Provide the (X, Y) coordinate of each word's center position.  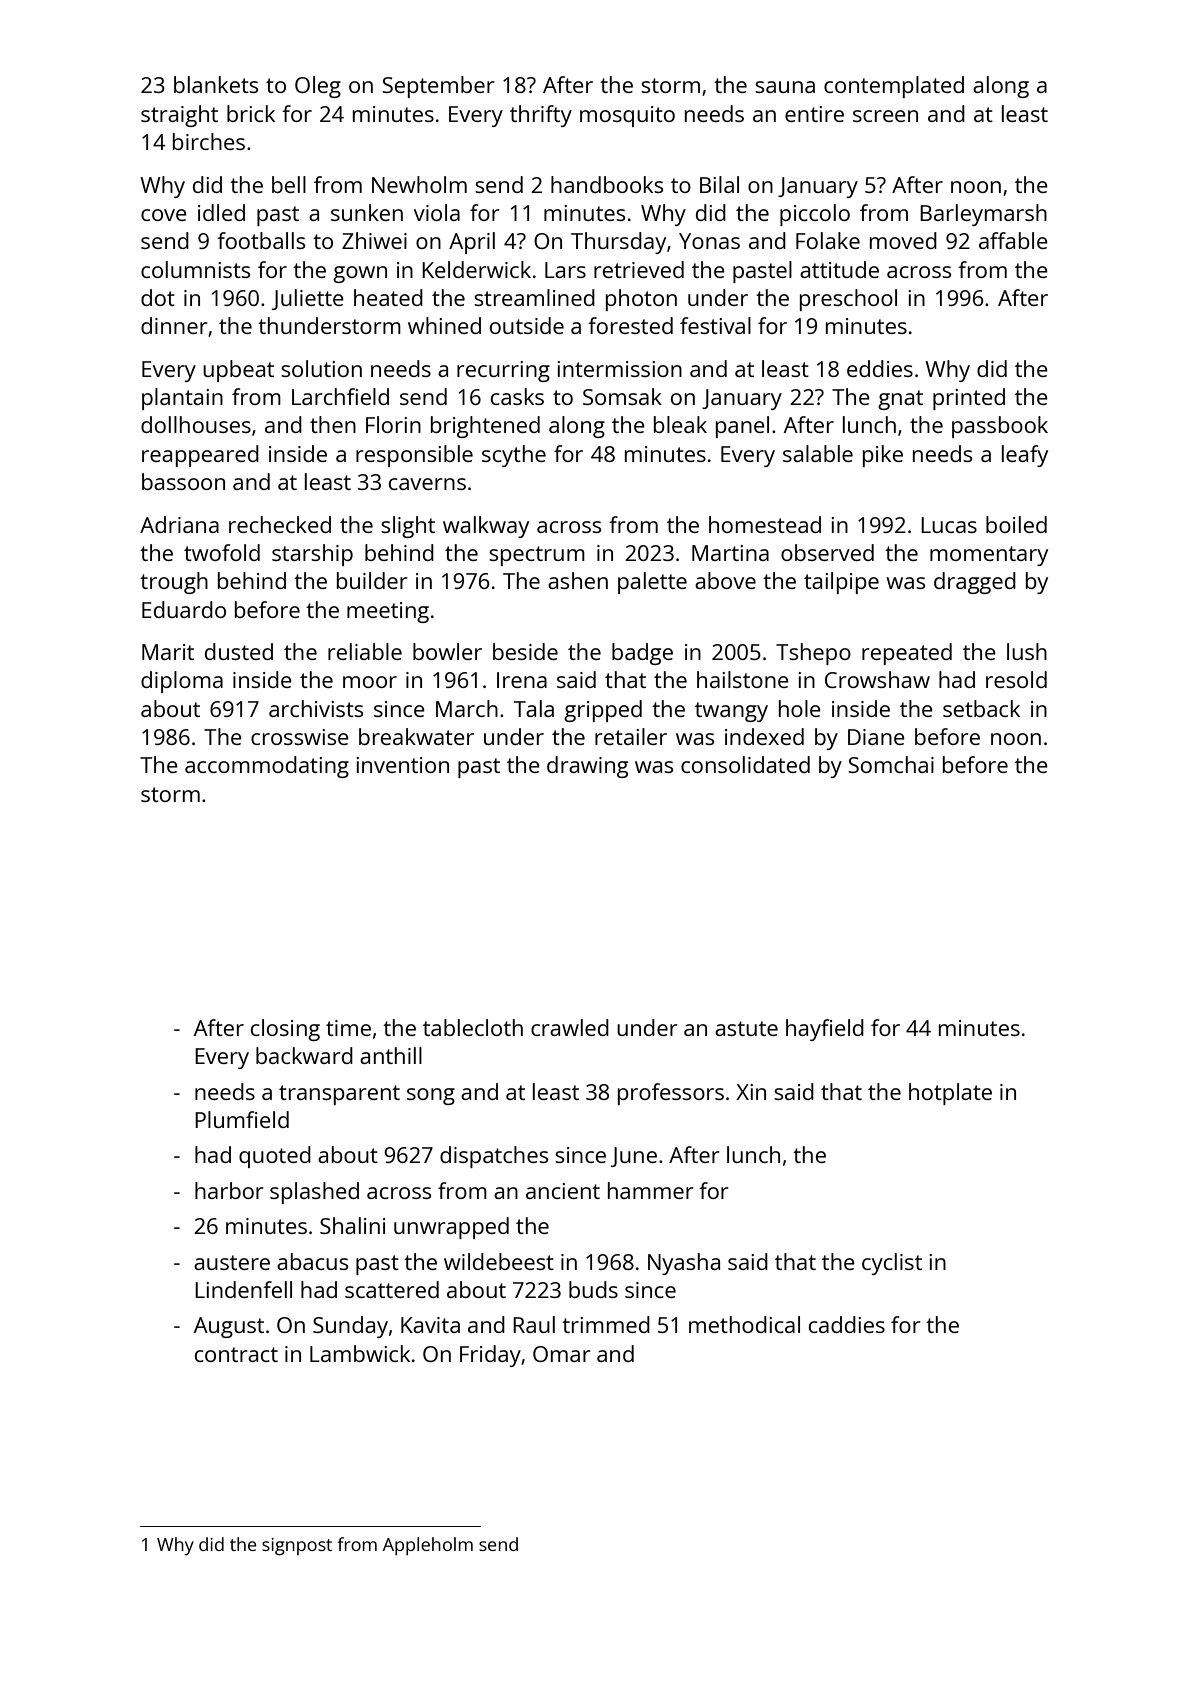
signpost (297, 1546)
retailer (631, 736)
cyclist (892, 1264)
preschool (848, 300)
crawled (570, 1027)
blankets (216, 84)
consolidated (745, 764)
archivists (316, 708)
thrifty (541, 116)
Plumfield (242, 1119)
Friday (490, 1356)
